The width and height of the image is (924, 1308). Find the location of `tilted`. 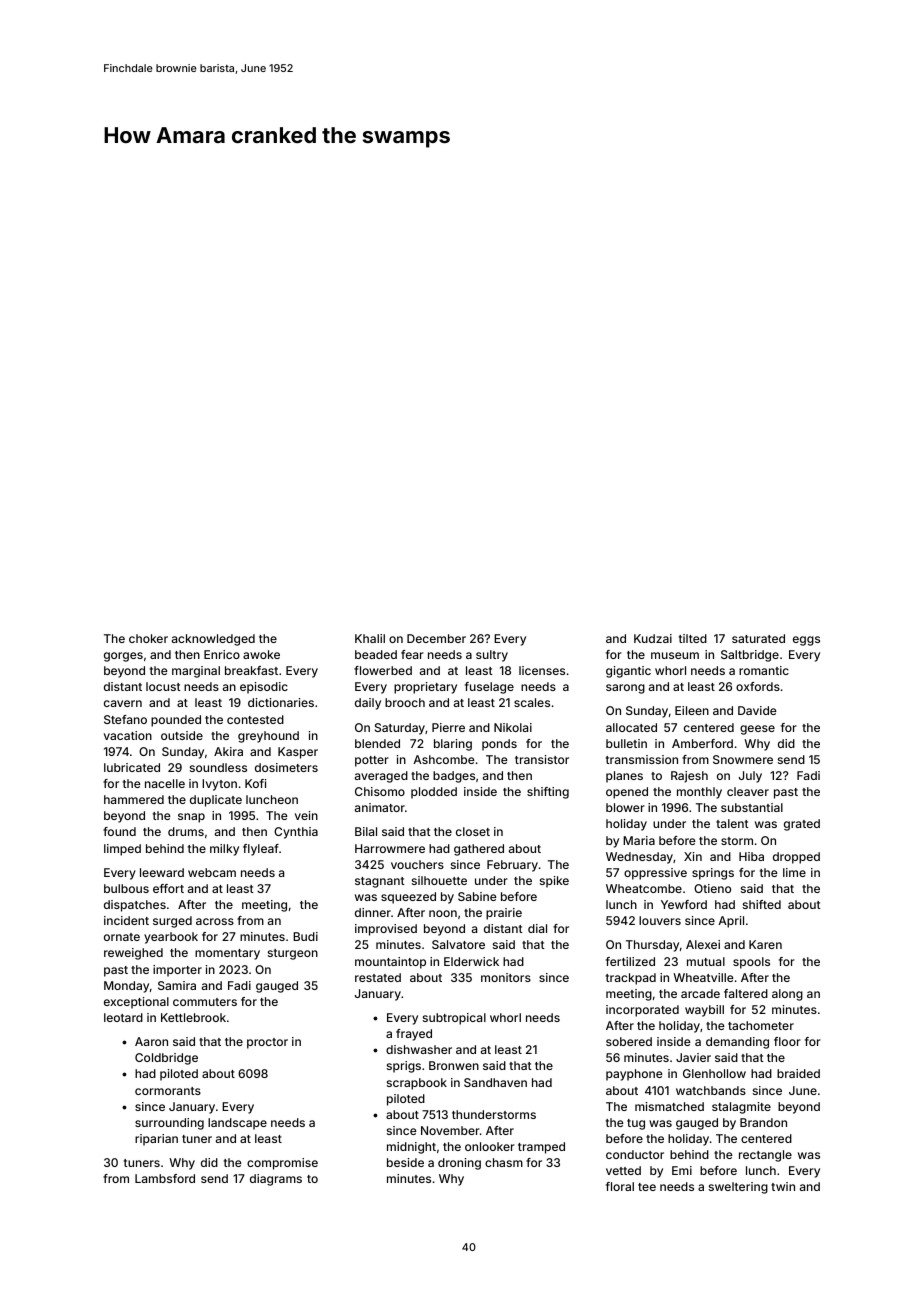

tilted is located at coordinates (693, 638).
